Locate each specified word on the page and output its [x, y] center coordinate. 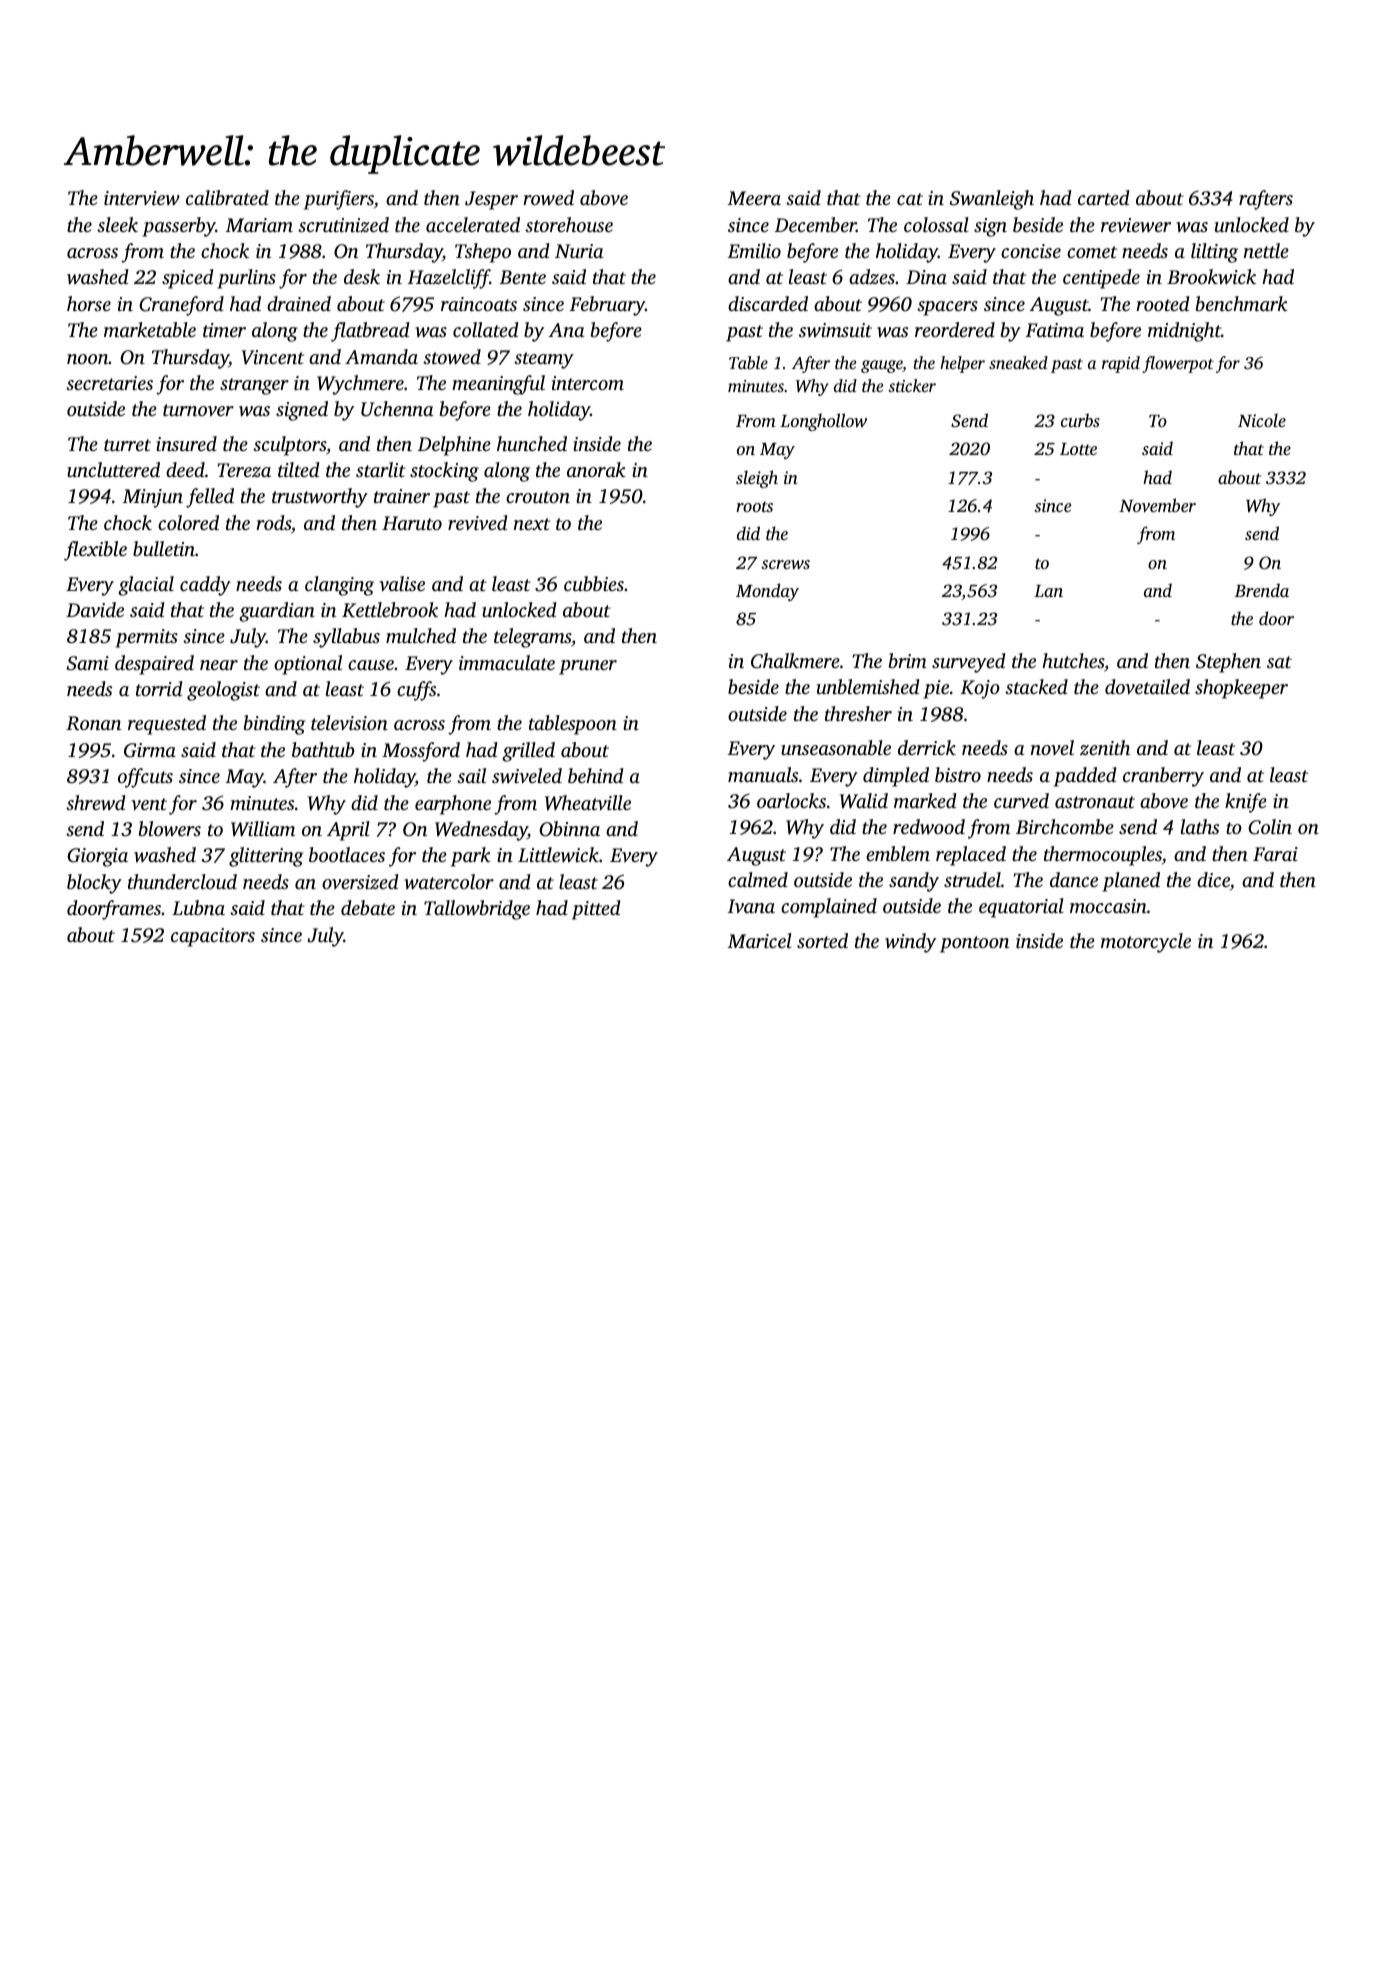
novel [1052, 747]
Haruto [412, 523]
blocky [94, 884]
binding [275, 725]
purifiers [339, 200]
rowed [548, 197]
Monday [767, 592]
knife [1246, 803]
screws [785, 564]
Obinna [569, 829]
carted [1104, 197]
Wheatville [588, 803]
